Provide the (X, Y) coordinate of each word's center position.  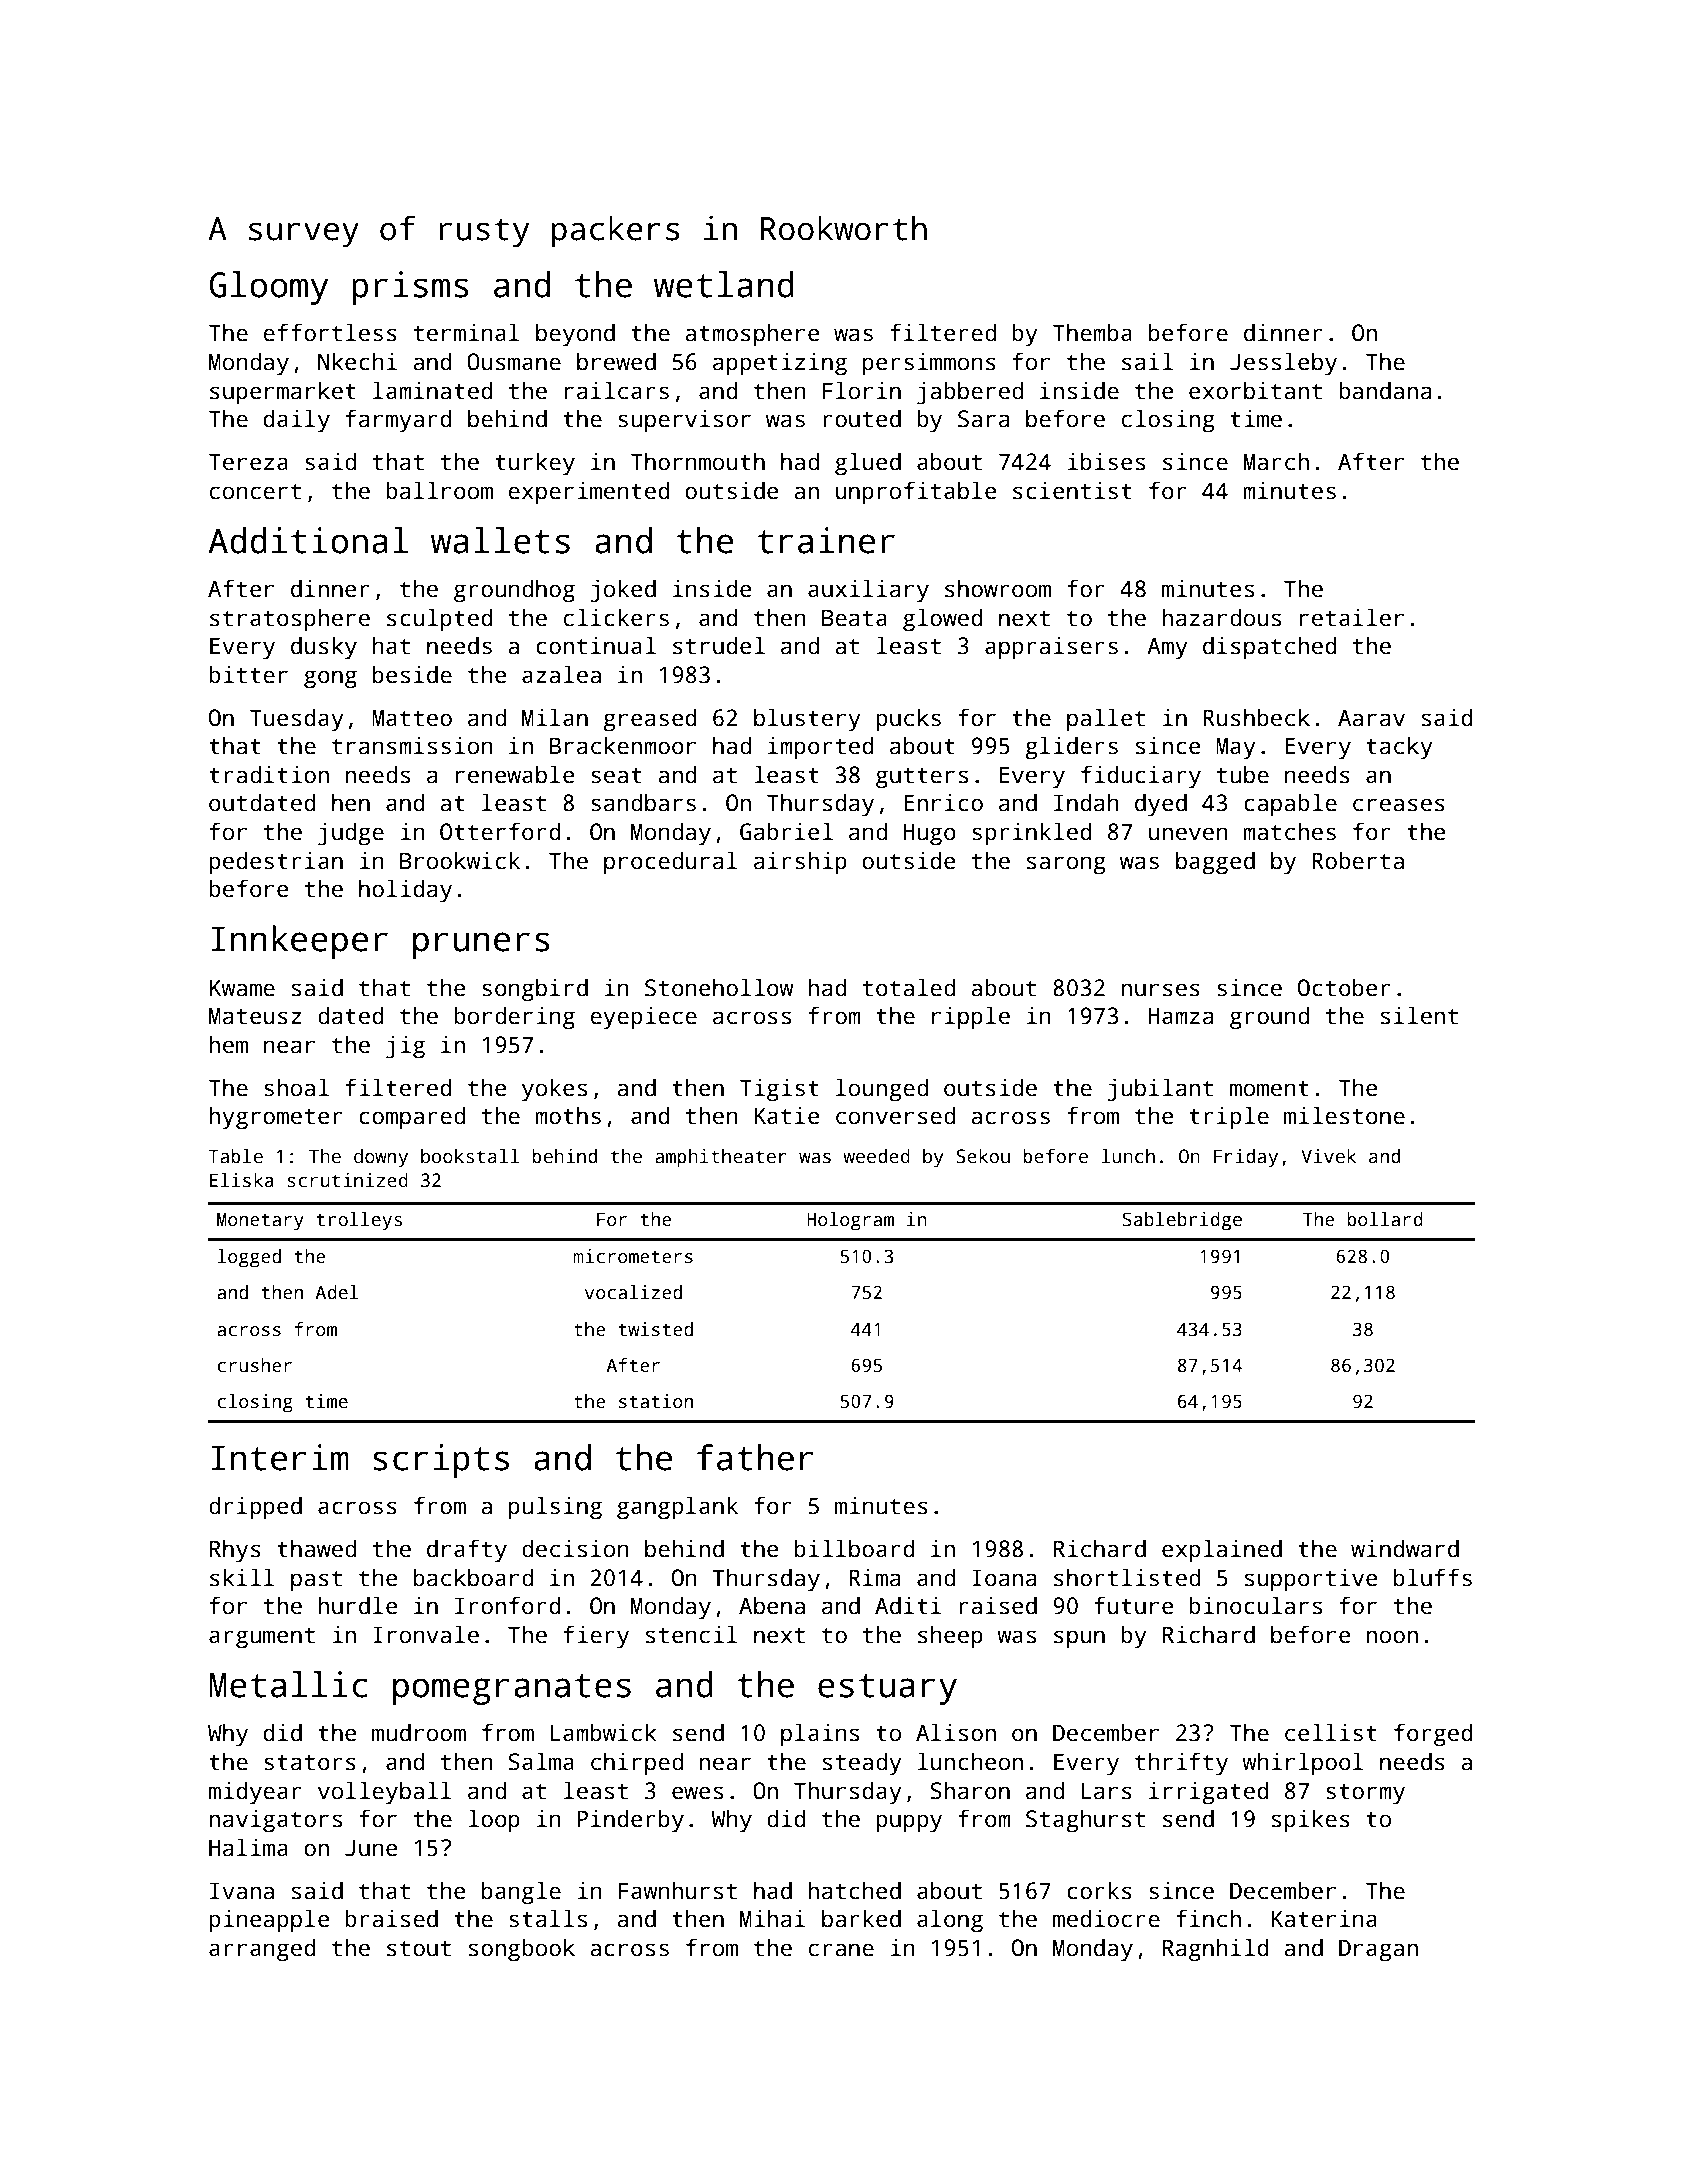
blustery (807, 720)
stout (419, 1948)
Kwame (242, 988)
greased (650, 720)
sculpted (440, 620)
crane (841, 1950)
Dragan (1378, 1950)
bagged (1215, 863)
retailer (1352, 617)
